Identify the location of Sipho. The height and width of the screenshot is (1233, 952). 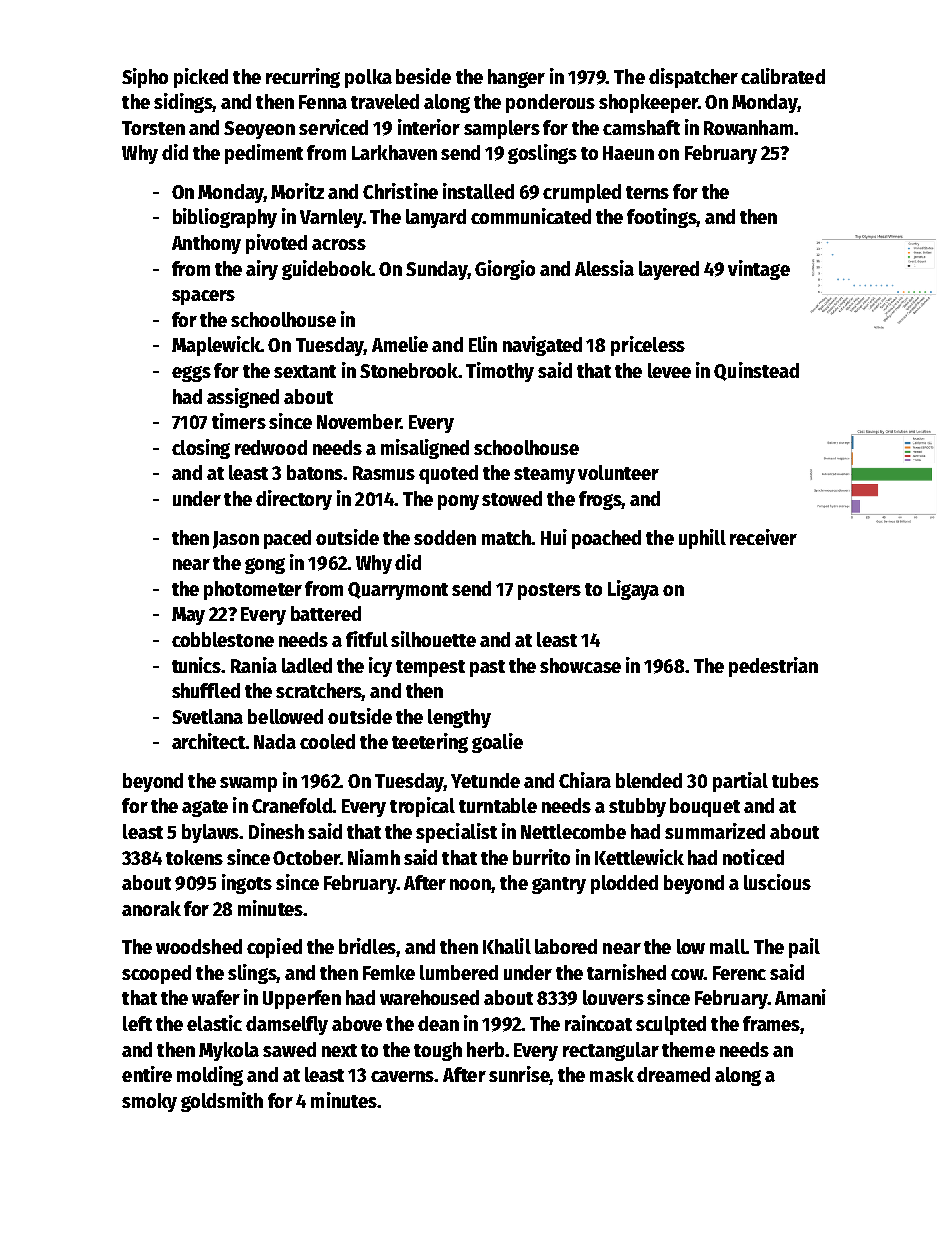
(145, 78).
